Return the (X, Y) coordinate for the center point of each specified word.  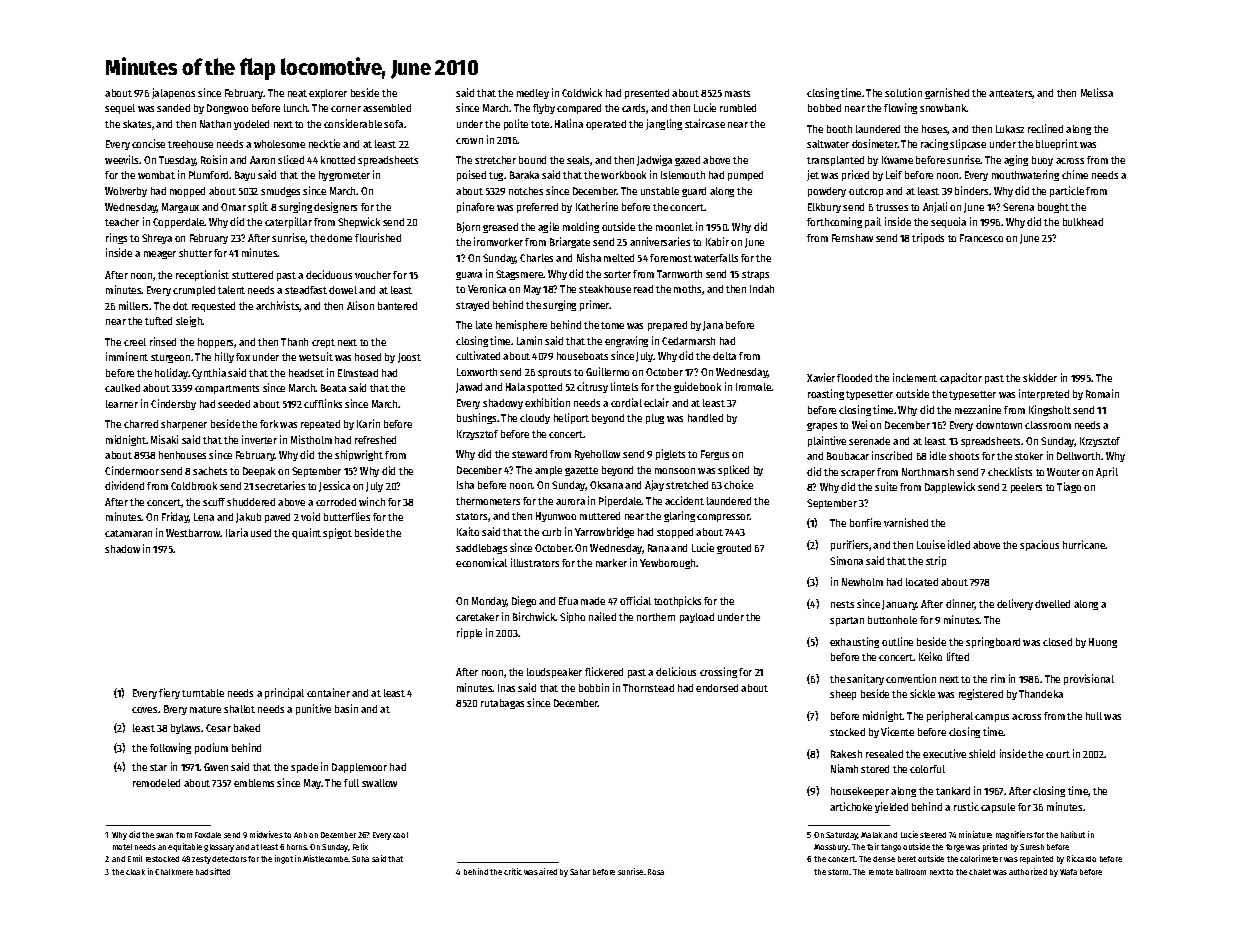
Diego (524, 601)
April (1107, 472)
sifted (220, 871)
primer (595, 305)
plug (655, 419)
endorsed (717, 688)
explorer (328, 94)
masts (737, 93)
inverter (259, 439)
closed (1057, 642)
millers (134, 305)
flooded (854, 378)
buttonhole (892, 620)
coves (144, 710)
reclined (1045, 128)
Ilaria (237, 532)
